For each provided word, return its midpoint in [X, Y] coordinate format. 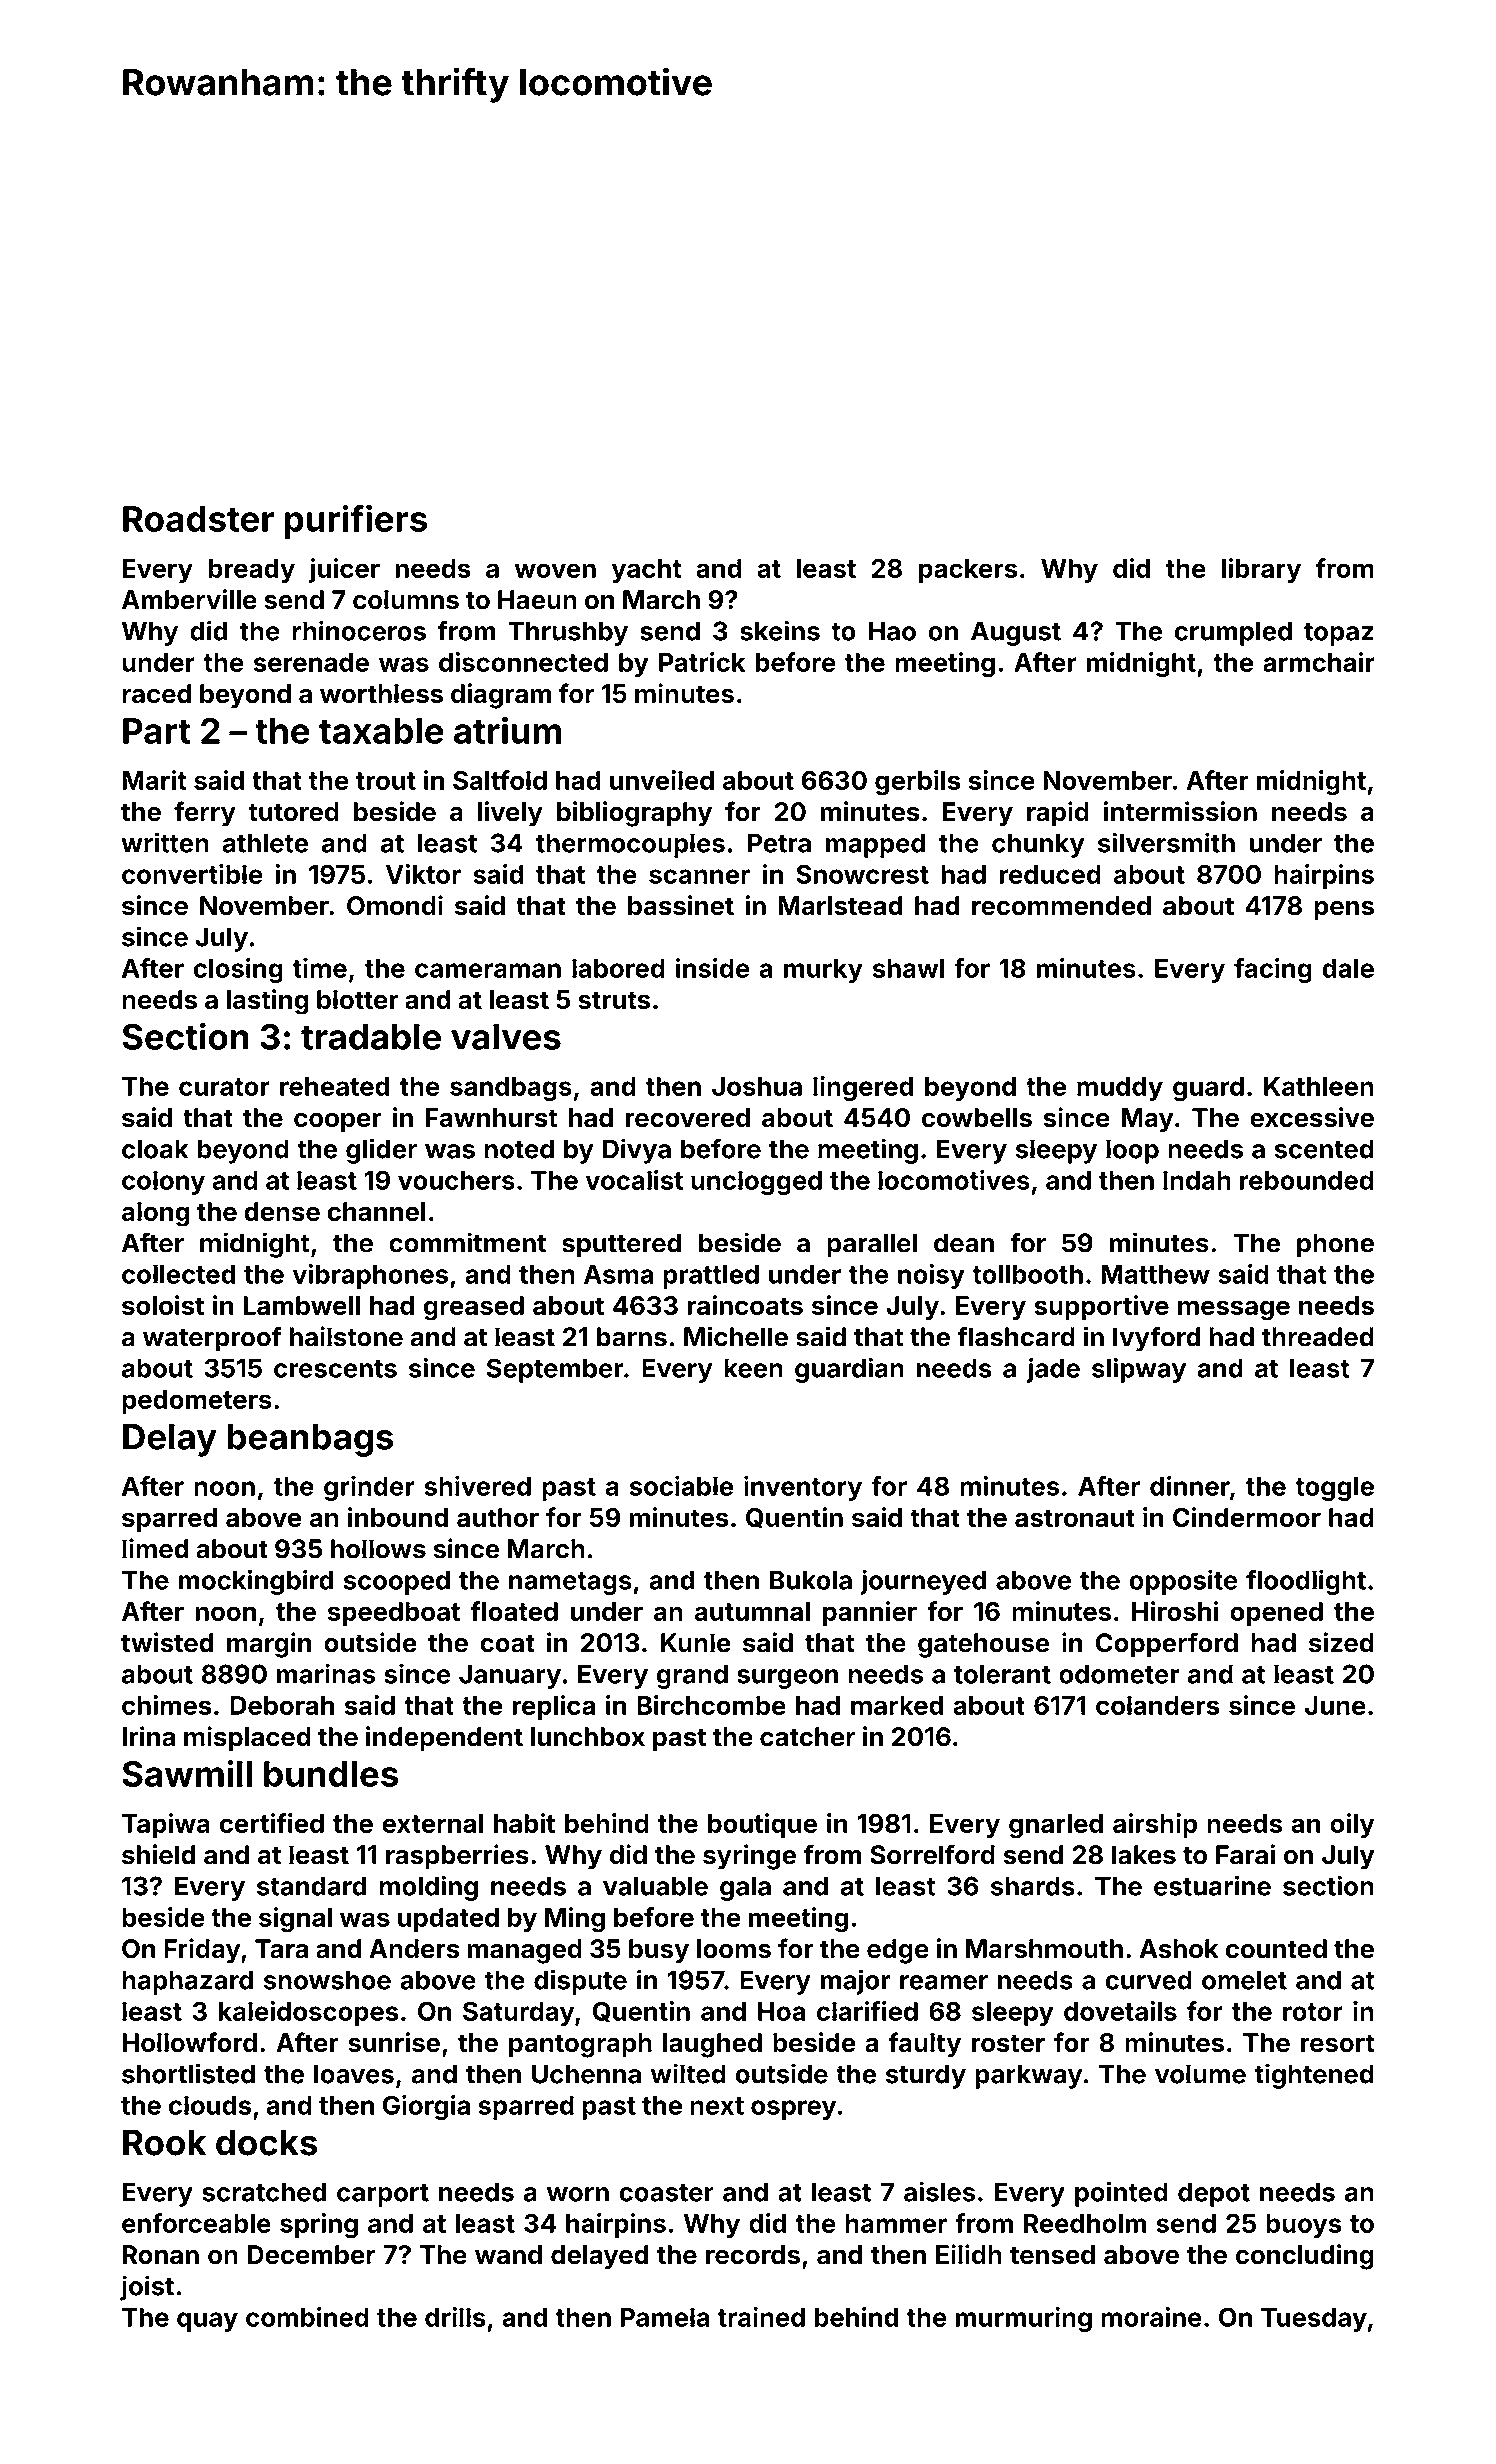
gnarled [1056, 1826]
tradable [371, 1037]
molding [428, 1888]
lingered [863, 1088]
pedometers [197, 1402]
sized [1341, 1642]
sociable [681, 1486]
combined [307, 2317]
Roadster [198, 519]
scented [1324, 1149]
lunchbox [587, 1737]
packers [968, 571]
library [1261, 570]
